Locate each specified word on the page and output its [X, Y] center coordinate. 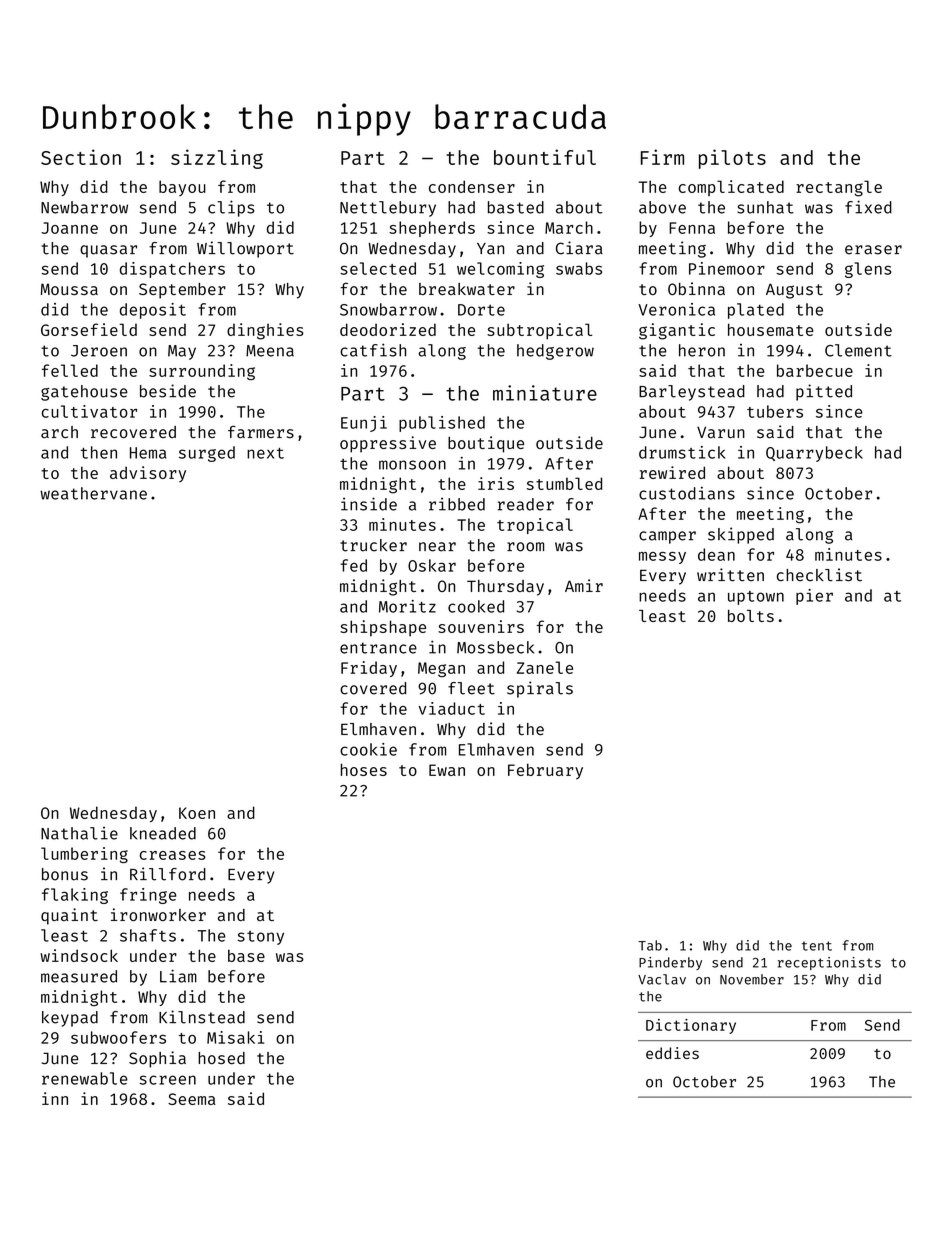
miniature [545, 393]
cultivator [89, 411]
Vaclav [662, 979]
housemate [770, 329]
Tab [650, 945]
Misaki [235, 1037]
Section [81, 157]
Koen [197, 813]
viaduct [452, 708]
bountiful [545, 157]
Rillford [168, 874]
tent [817, 946]
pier [814, 597]
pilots [732, 159]
